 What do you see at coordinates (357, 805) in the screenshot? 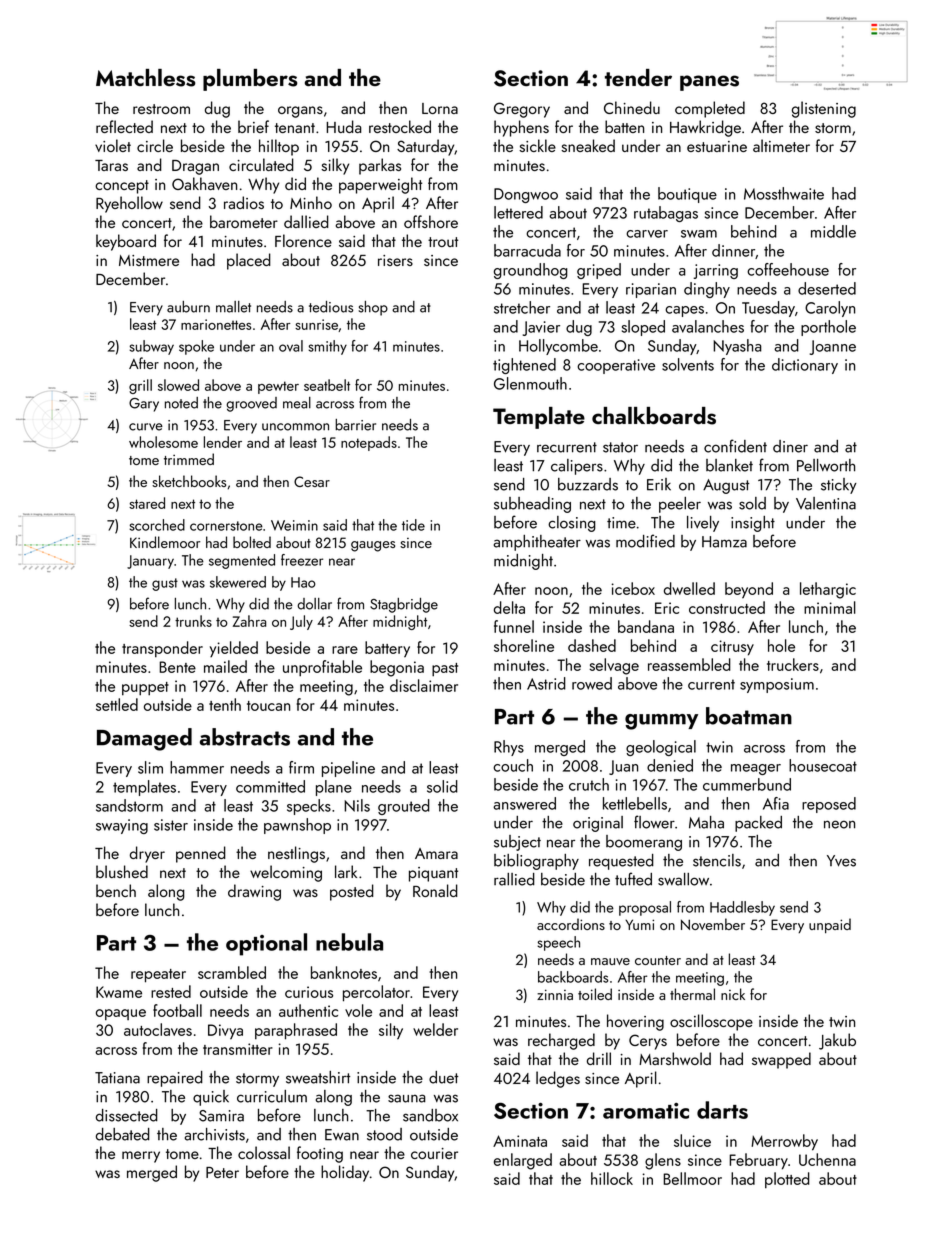
I see `Nils` at bounding box center [357, 805].
